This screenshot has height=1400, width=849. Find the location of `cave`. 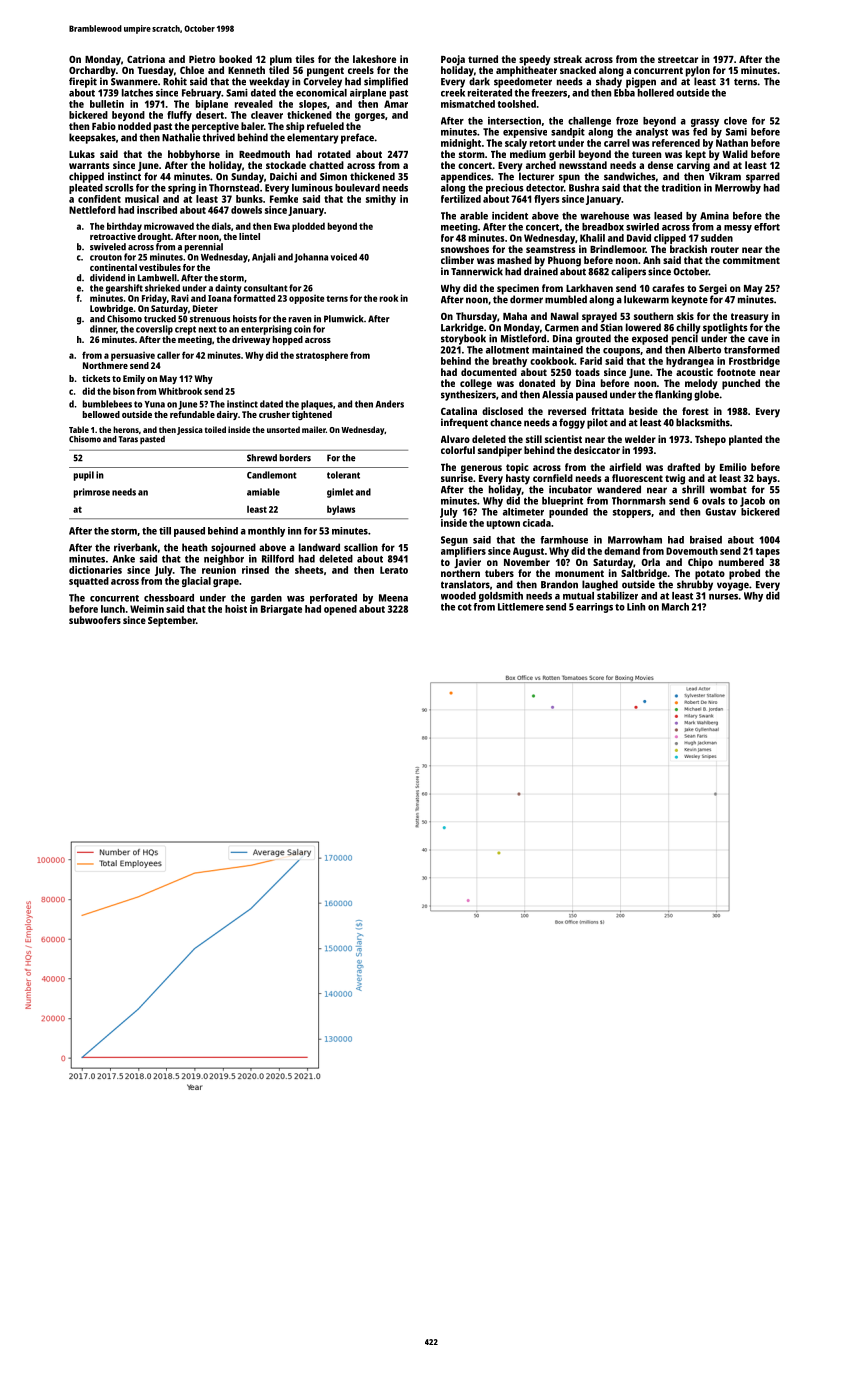

cave is located at coordinates (758, 339).
